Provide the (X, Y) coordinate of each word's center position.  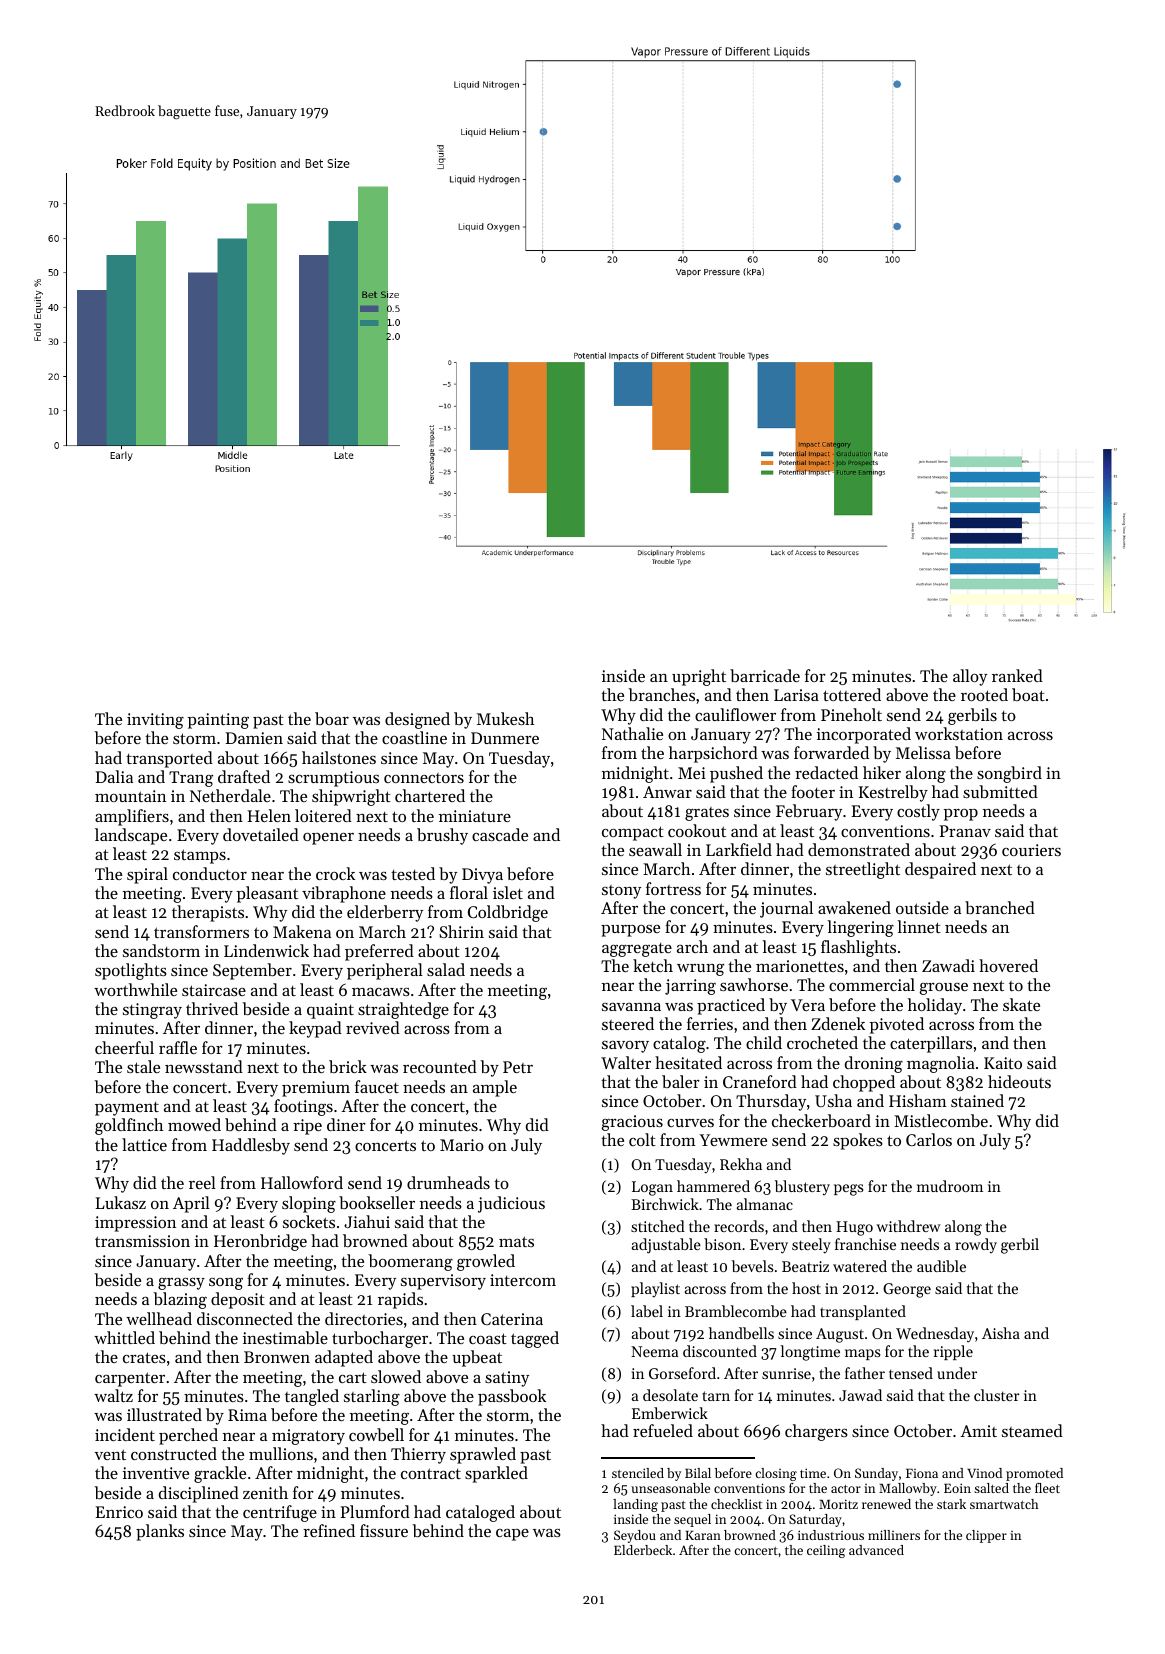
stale (143, 1066)
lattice (144, 1144)
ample (495, 1088)
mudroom (950, 1186)
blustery (802, 1187)
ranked (1017, 675)
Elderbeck (643, 1550)
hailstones (339, 757)
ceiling (826, 1551)
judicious (511, 1204)
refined (329, 1530)
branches (661, 694)
